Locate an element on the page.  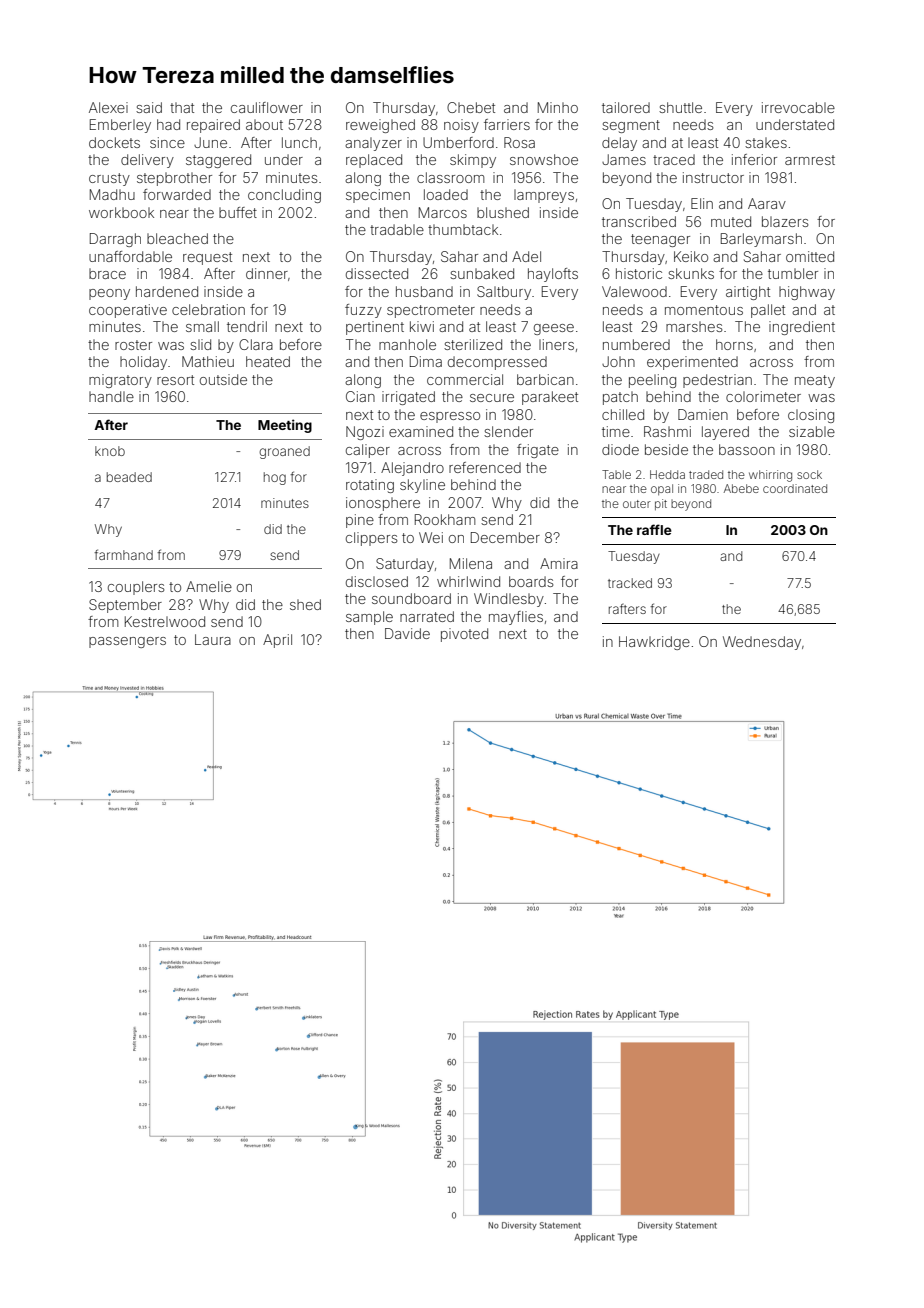
groaned is located at coordinates (284, 452).
